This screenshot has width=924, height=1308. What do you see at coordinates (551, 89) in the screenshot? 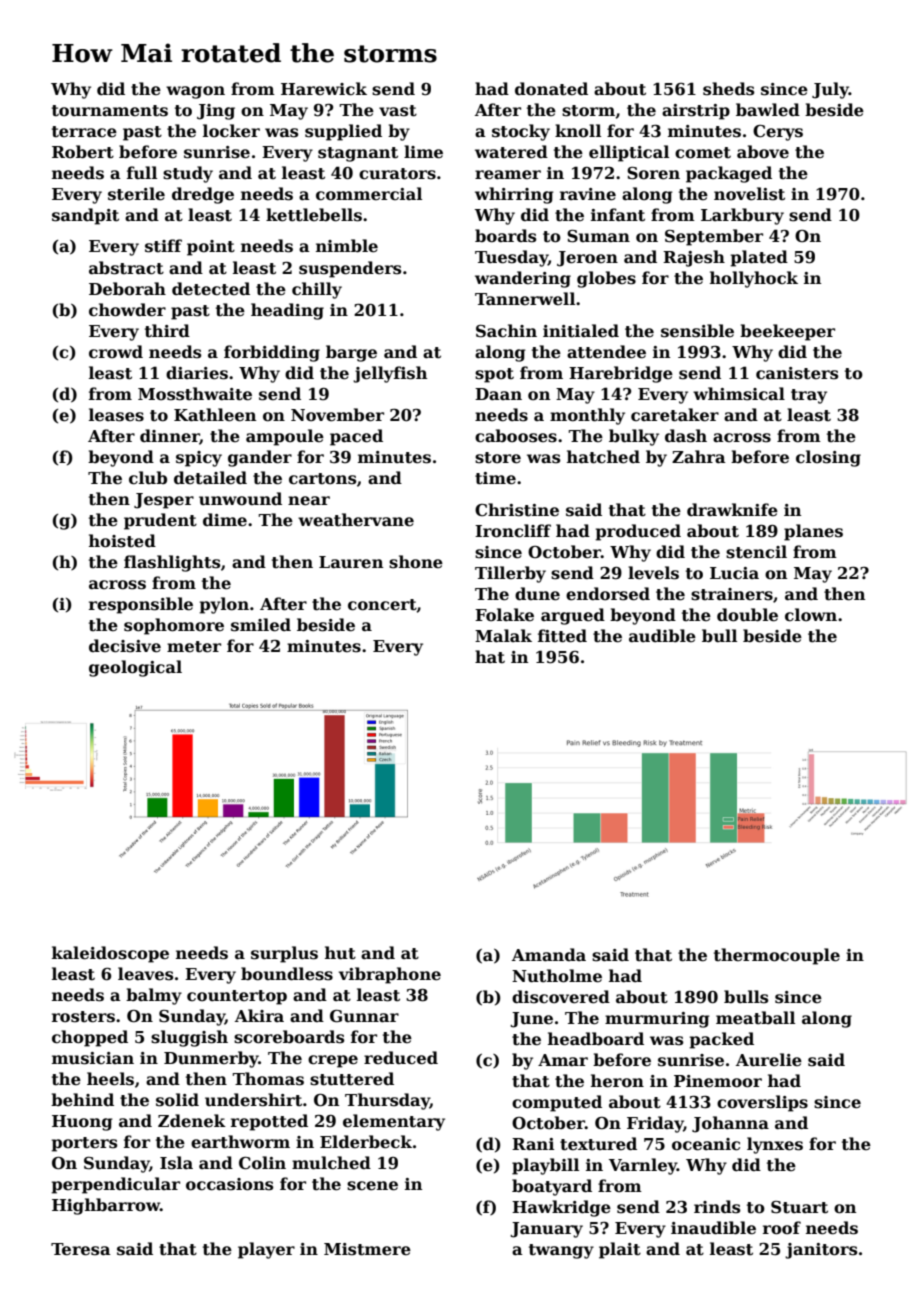
I see `donated` at bounding box center [551, 89].
